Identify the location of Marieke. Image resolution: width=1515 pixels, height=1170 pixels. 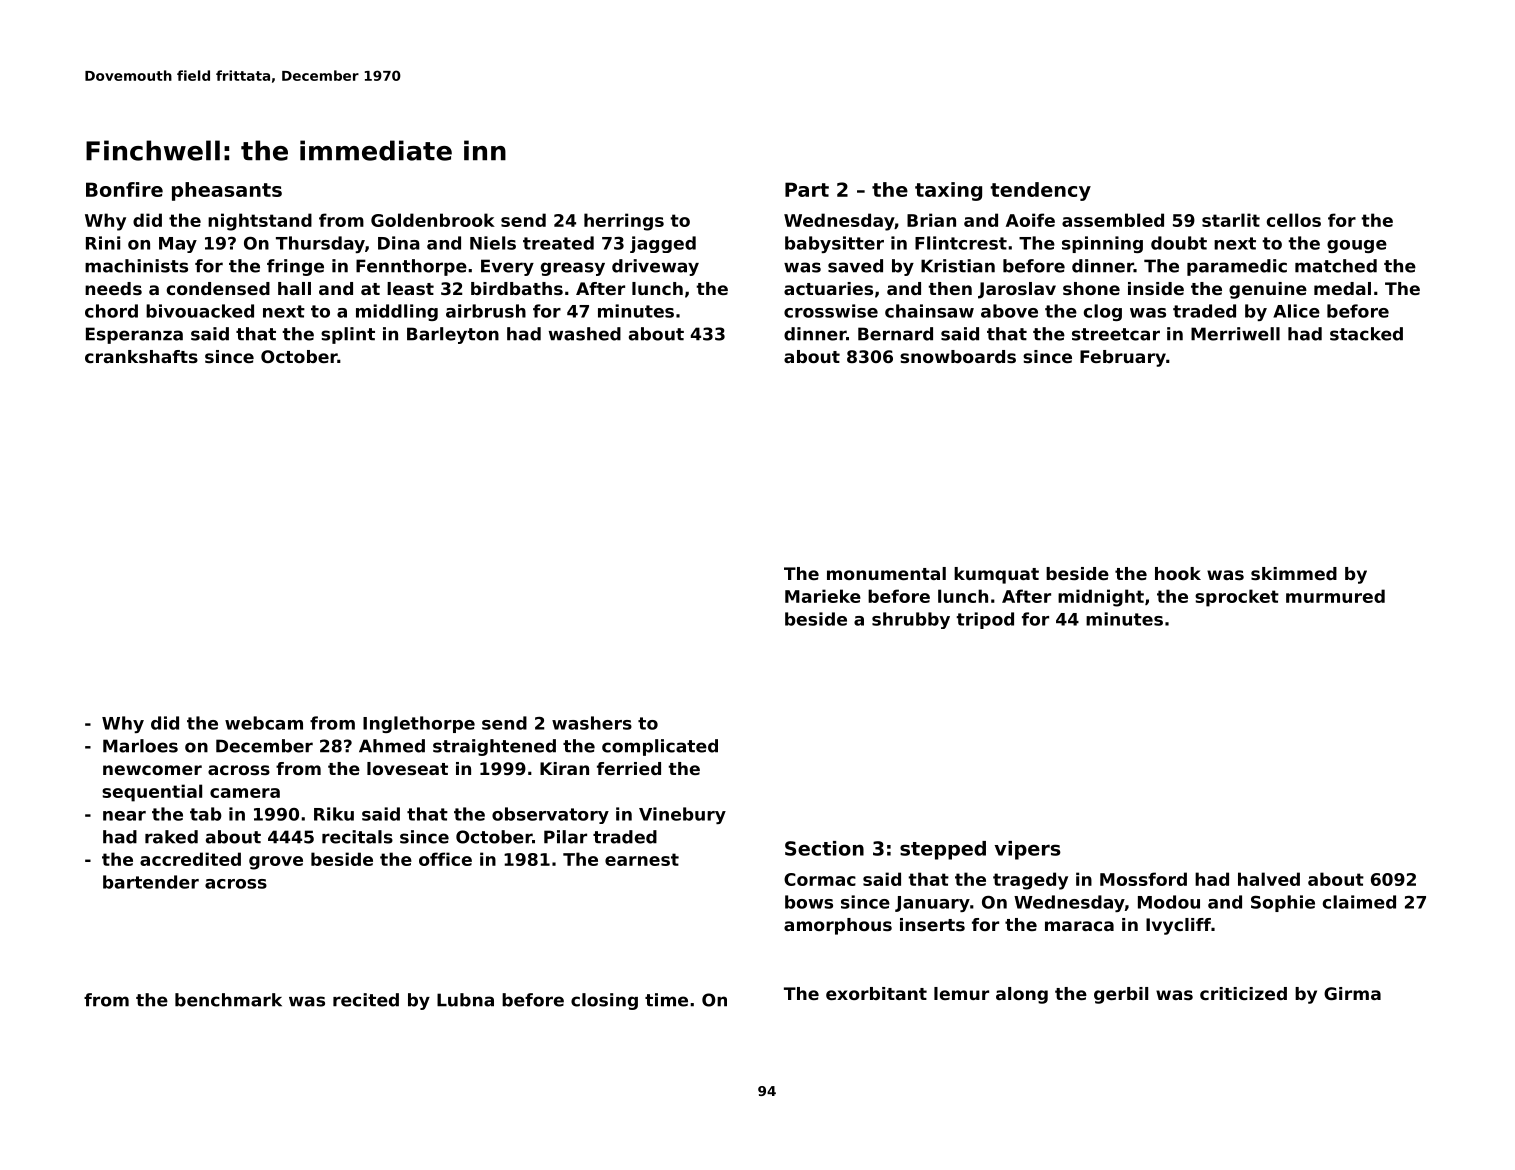
(823, 596).
